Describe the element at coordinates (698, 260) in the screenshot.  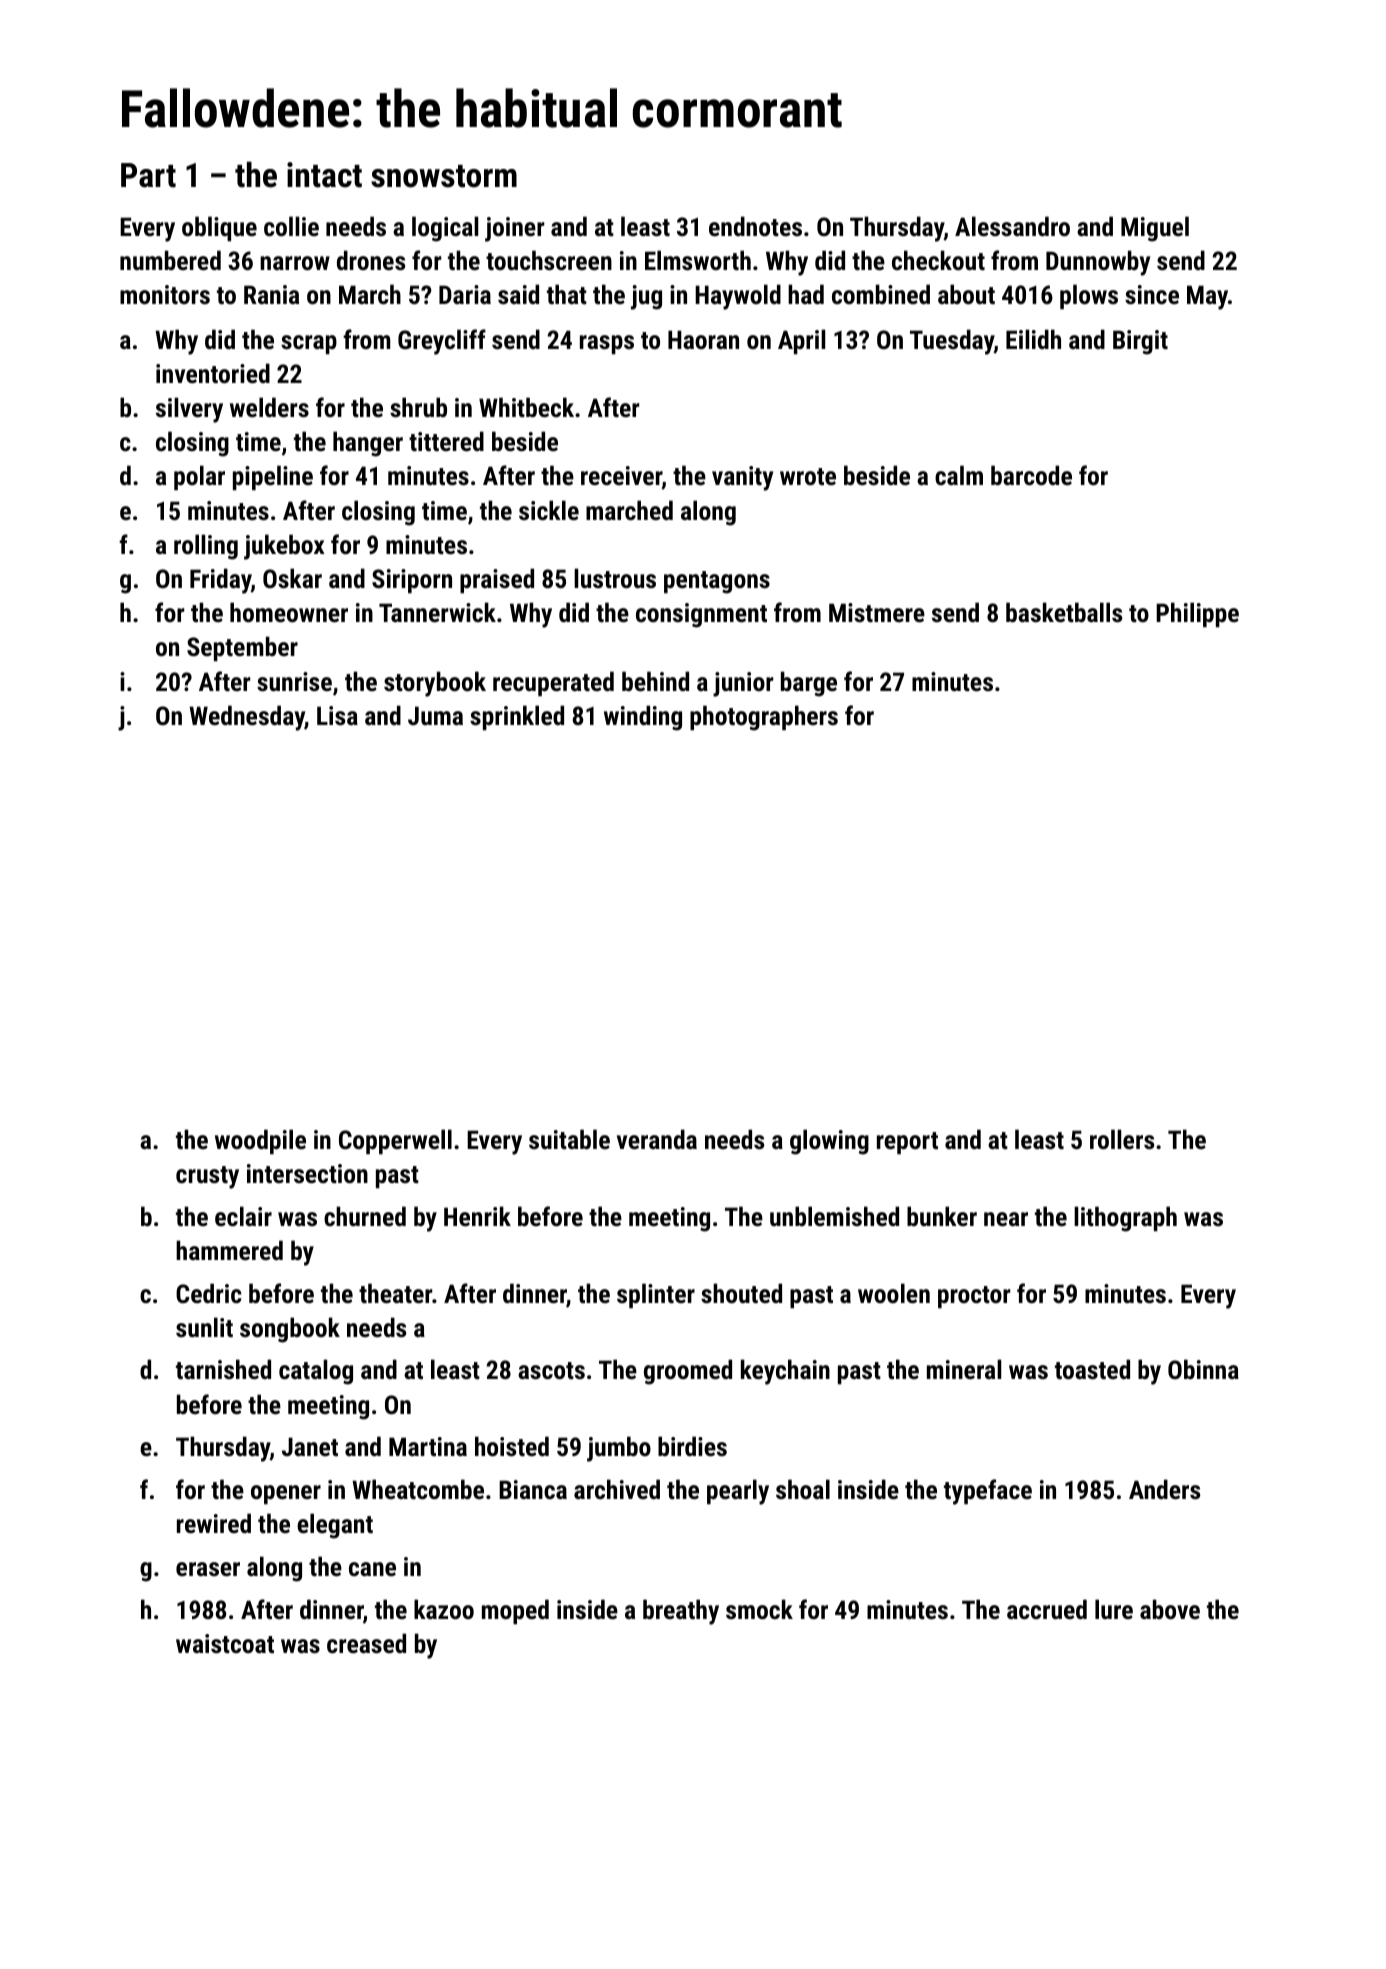
I see `Elmsworth` at that location.
